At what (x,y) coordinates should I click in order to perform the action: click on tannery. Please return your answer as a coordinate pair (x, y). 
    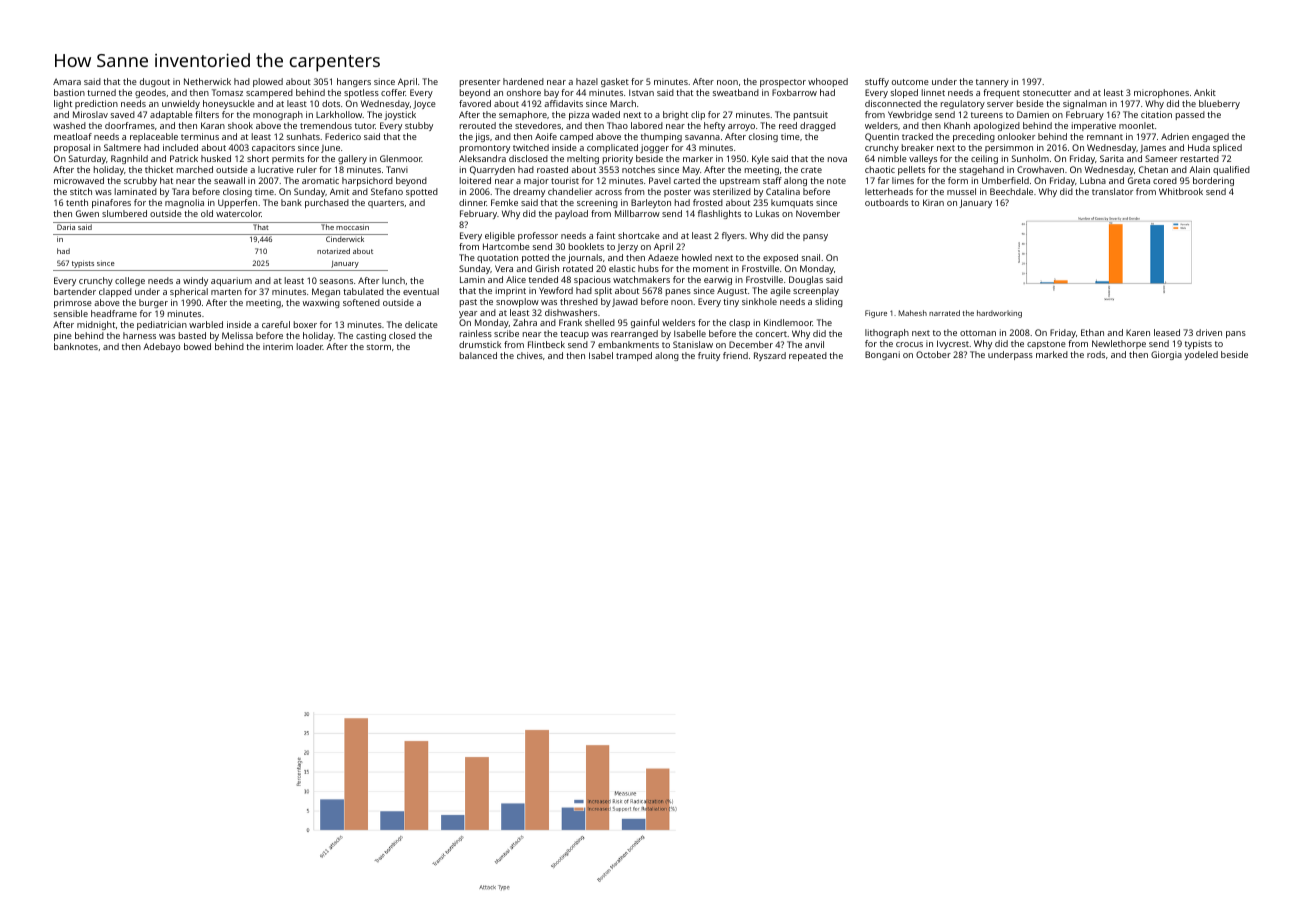
    Looking at the image, I should click on (992, 83).
